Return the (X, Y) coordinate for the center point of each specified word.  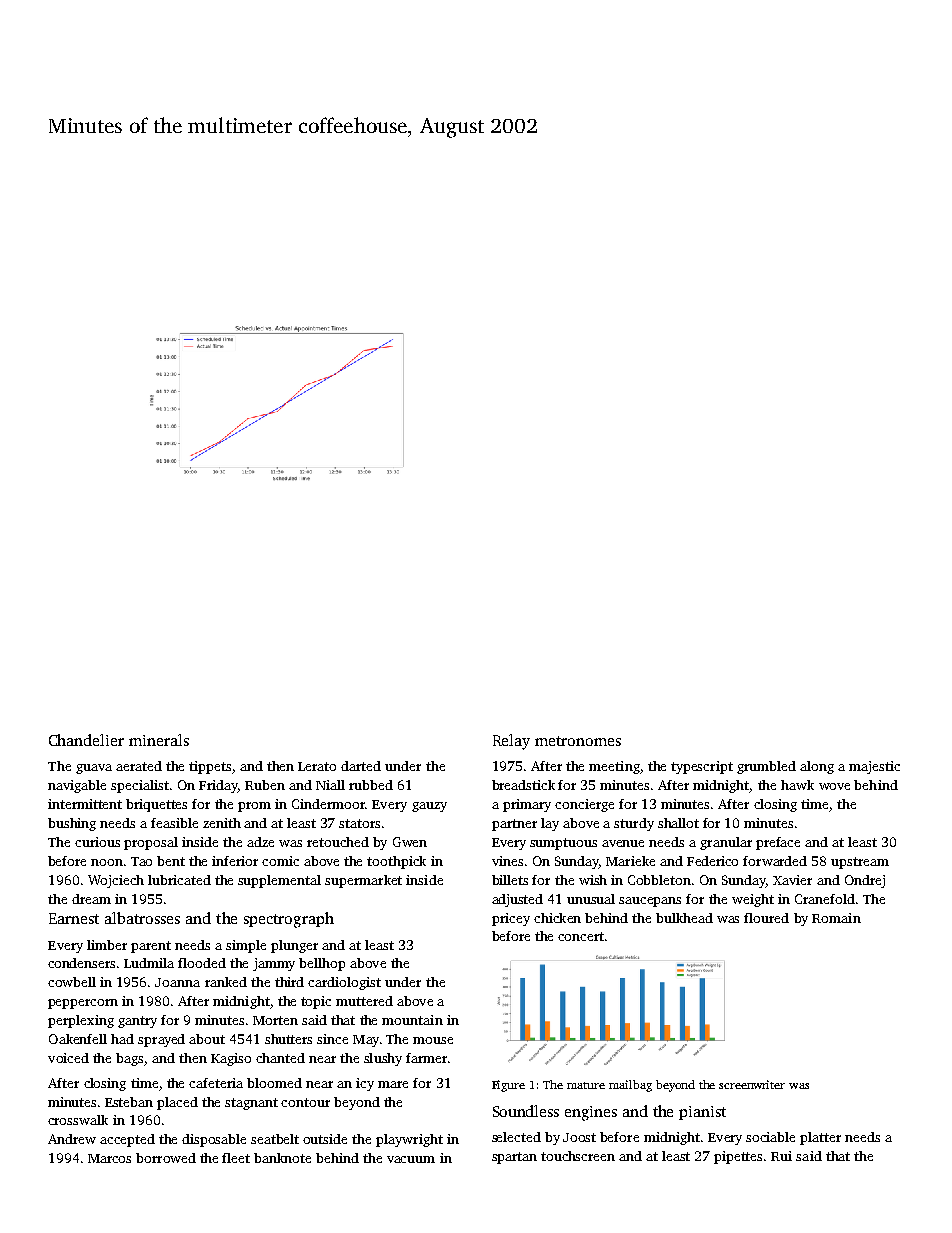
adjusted (517, 900)
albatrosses (142, 918)
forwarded (775, 861)
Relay (511, 742)
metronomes (578, 741)
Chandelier (86, 740)
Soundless (526, 1111)
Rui (781, 1156)
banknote (282, 1158)
